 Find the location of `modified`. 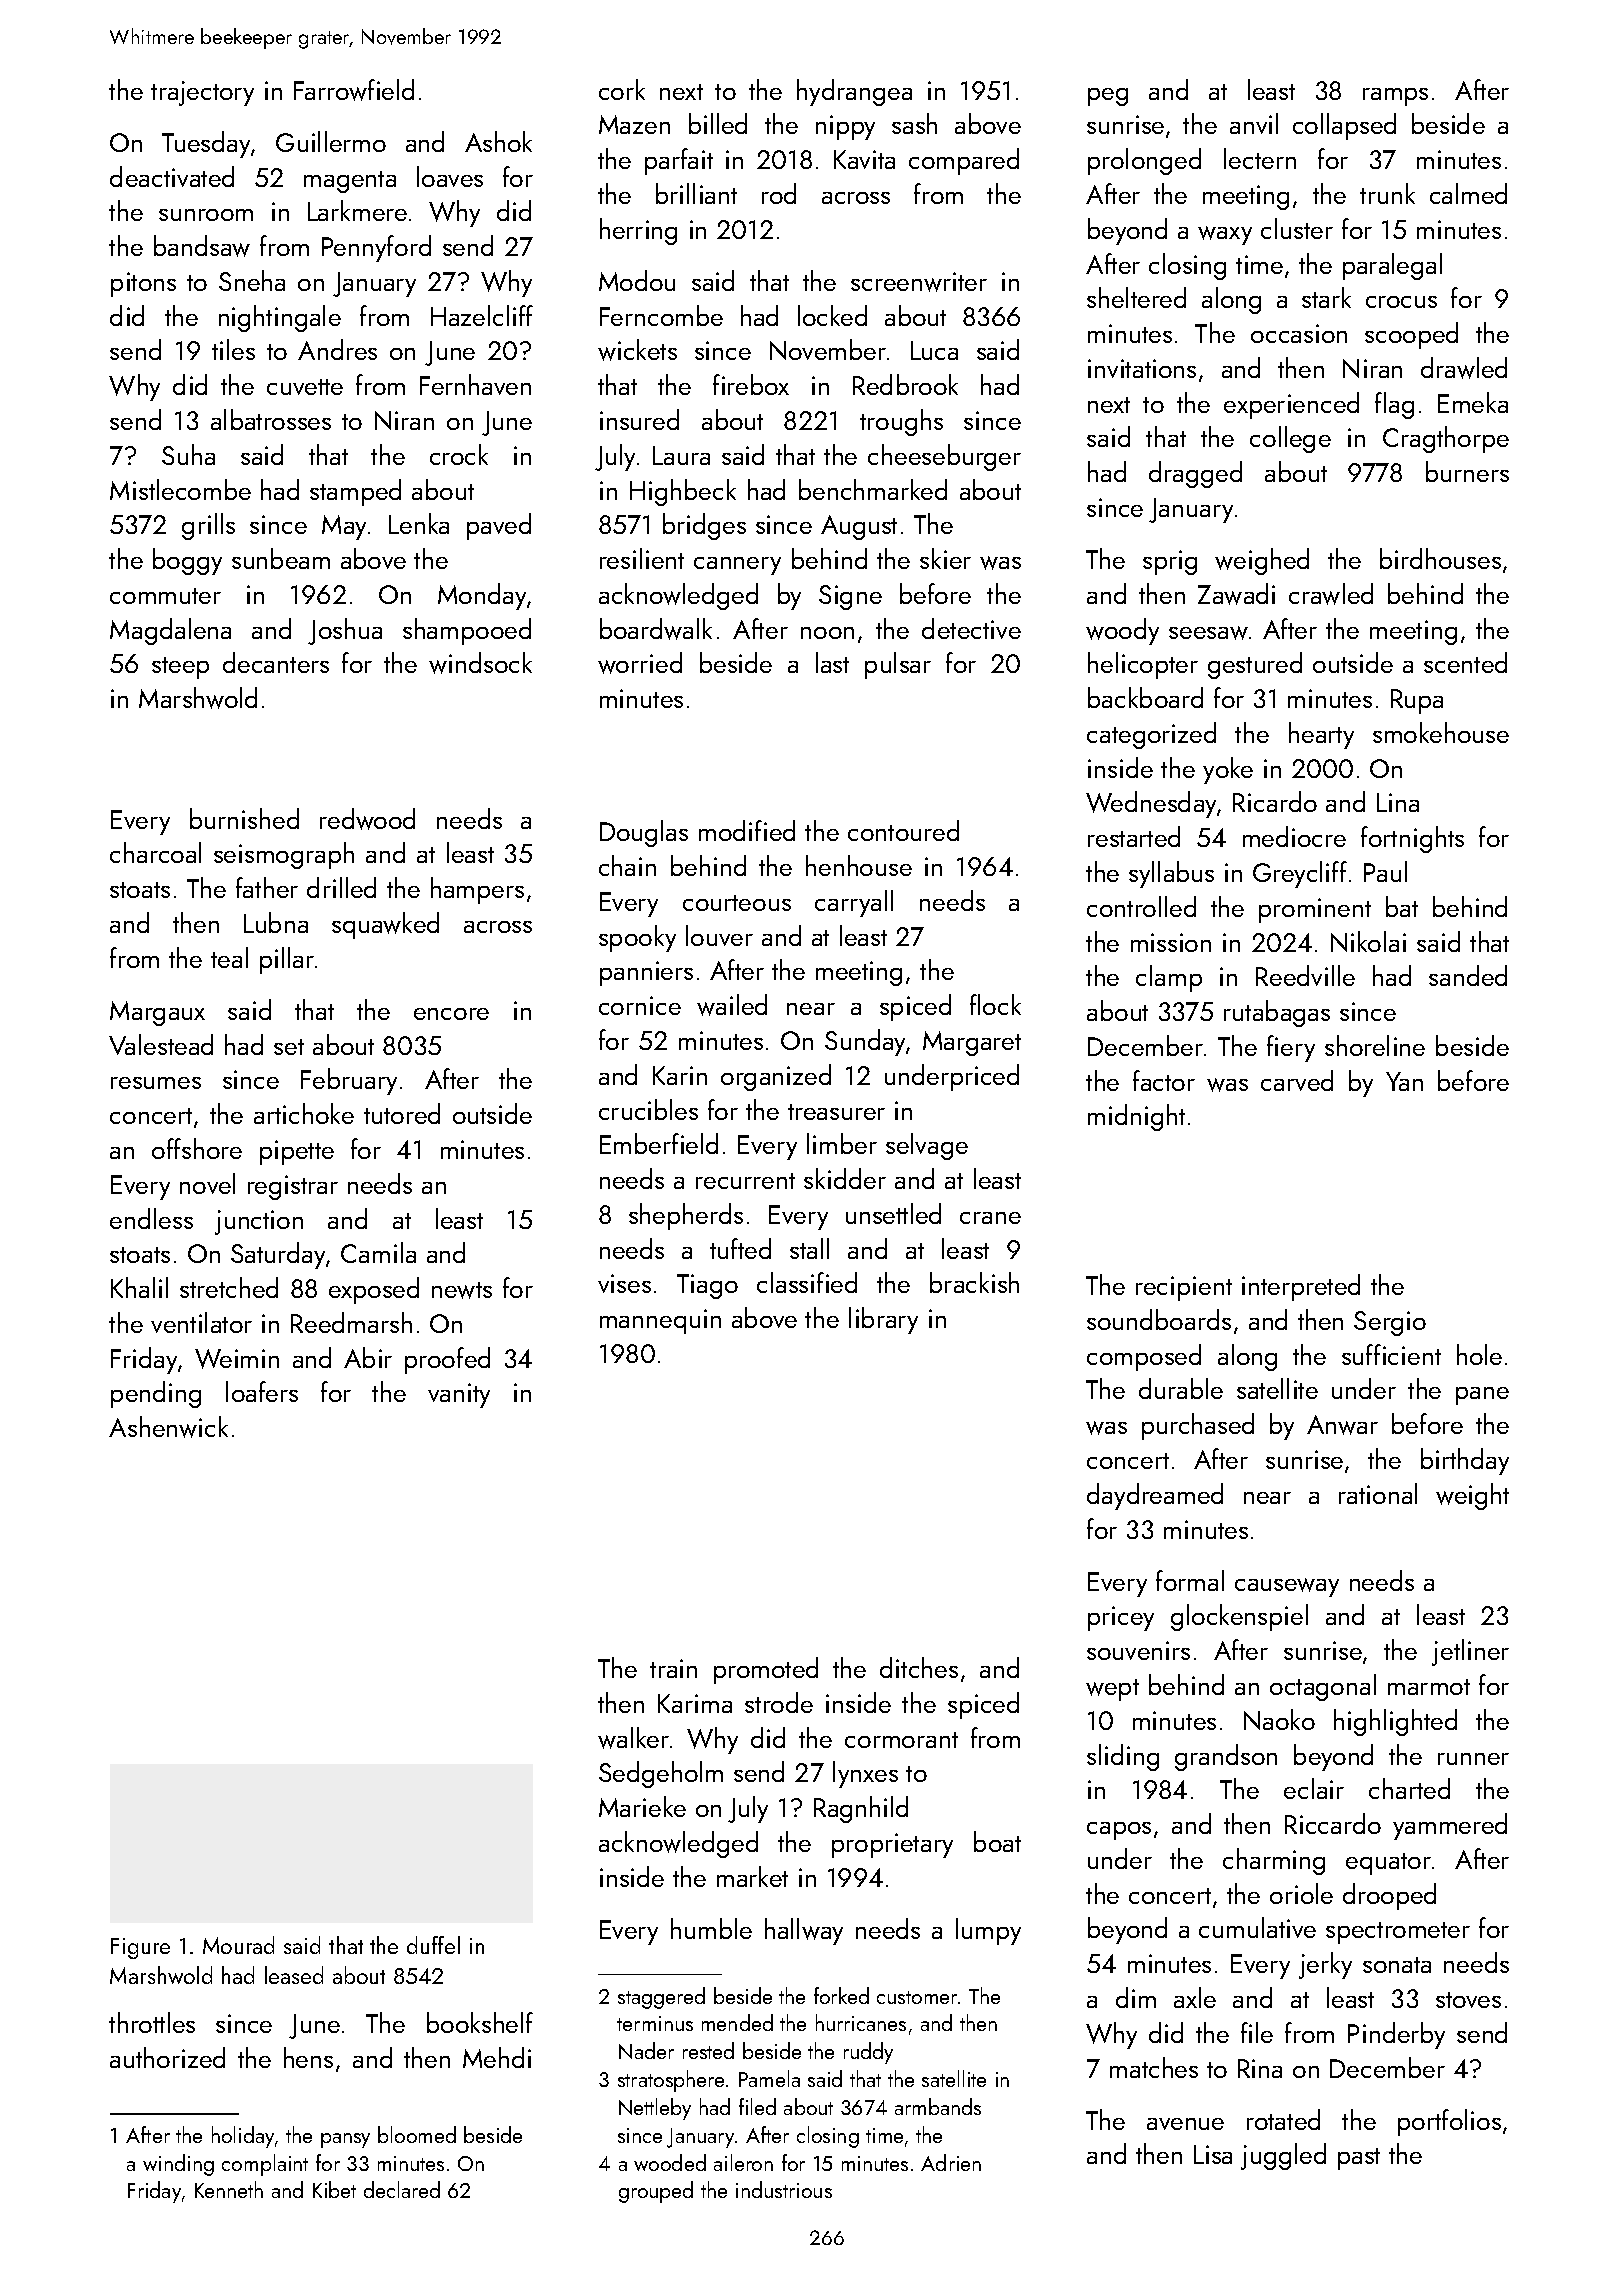

modified is located at coordinates (747, 830).
